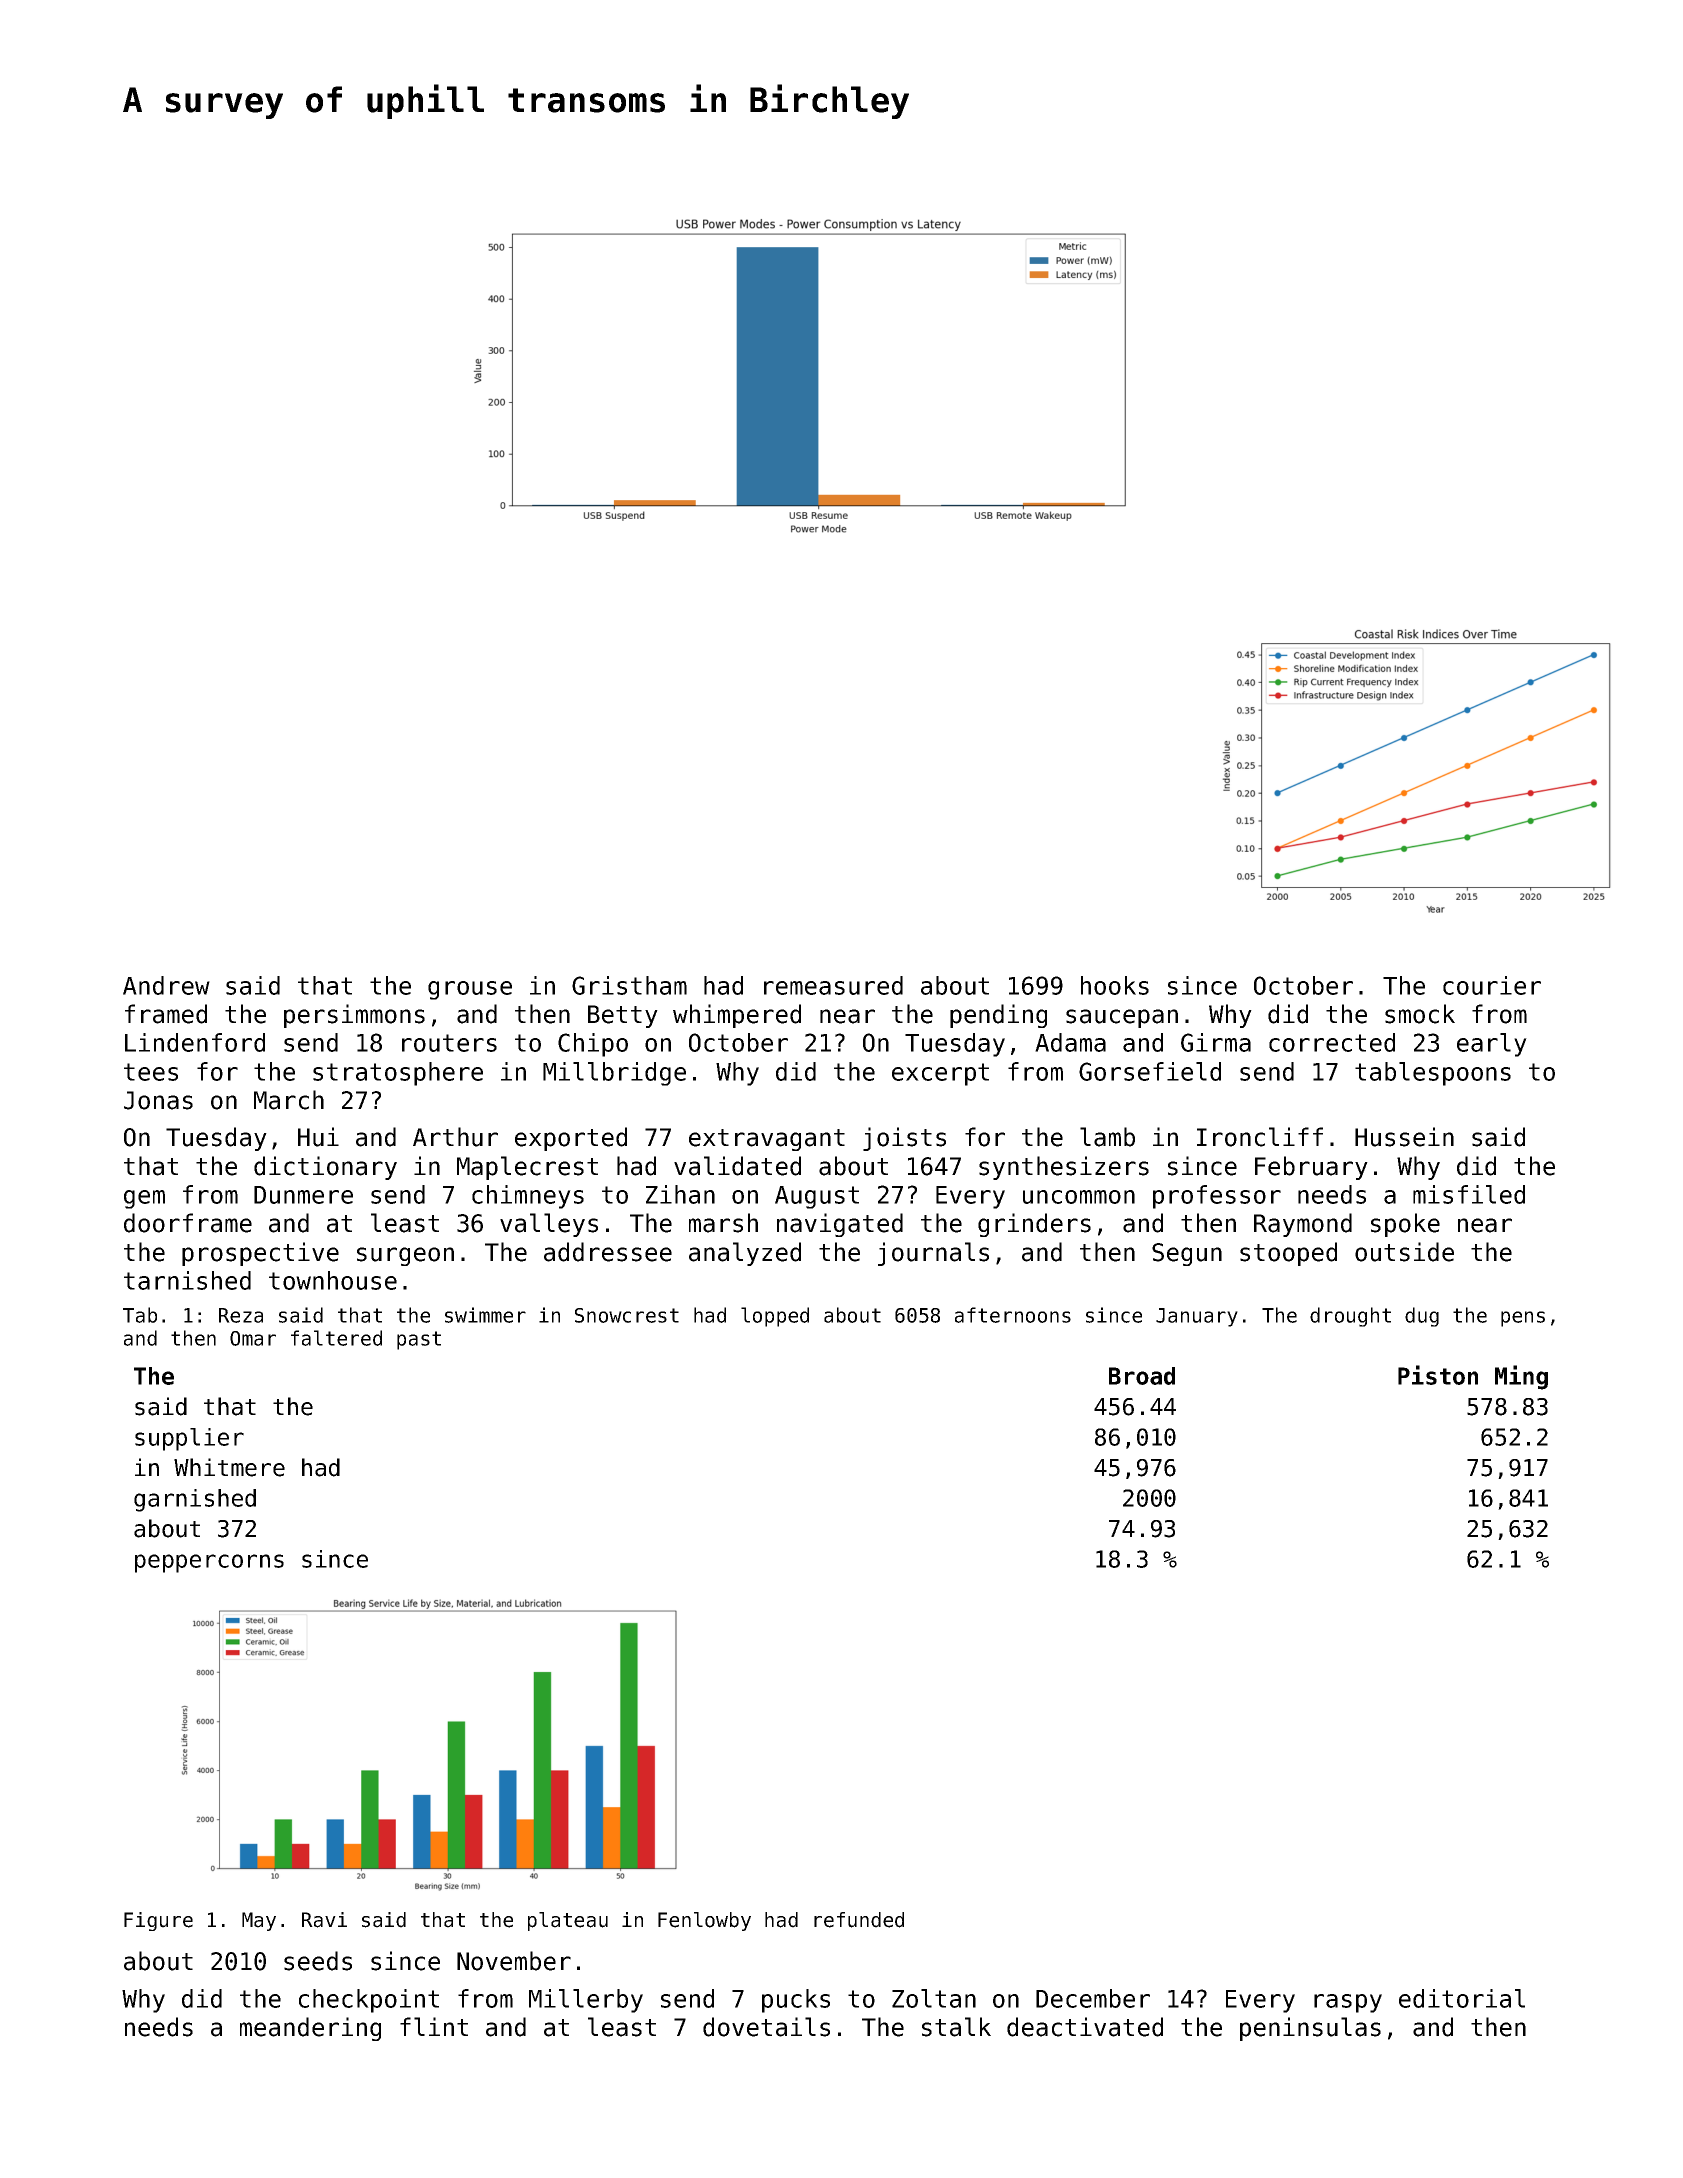 The height and width of the screenshot is (2178, 1683). What do you see at coordinates (209, 1563) in the screenshot?
I see `peppercorns` at bounding box center [209, 1563].
